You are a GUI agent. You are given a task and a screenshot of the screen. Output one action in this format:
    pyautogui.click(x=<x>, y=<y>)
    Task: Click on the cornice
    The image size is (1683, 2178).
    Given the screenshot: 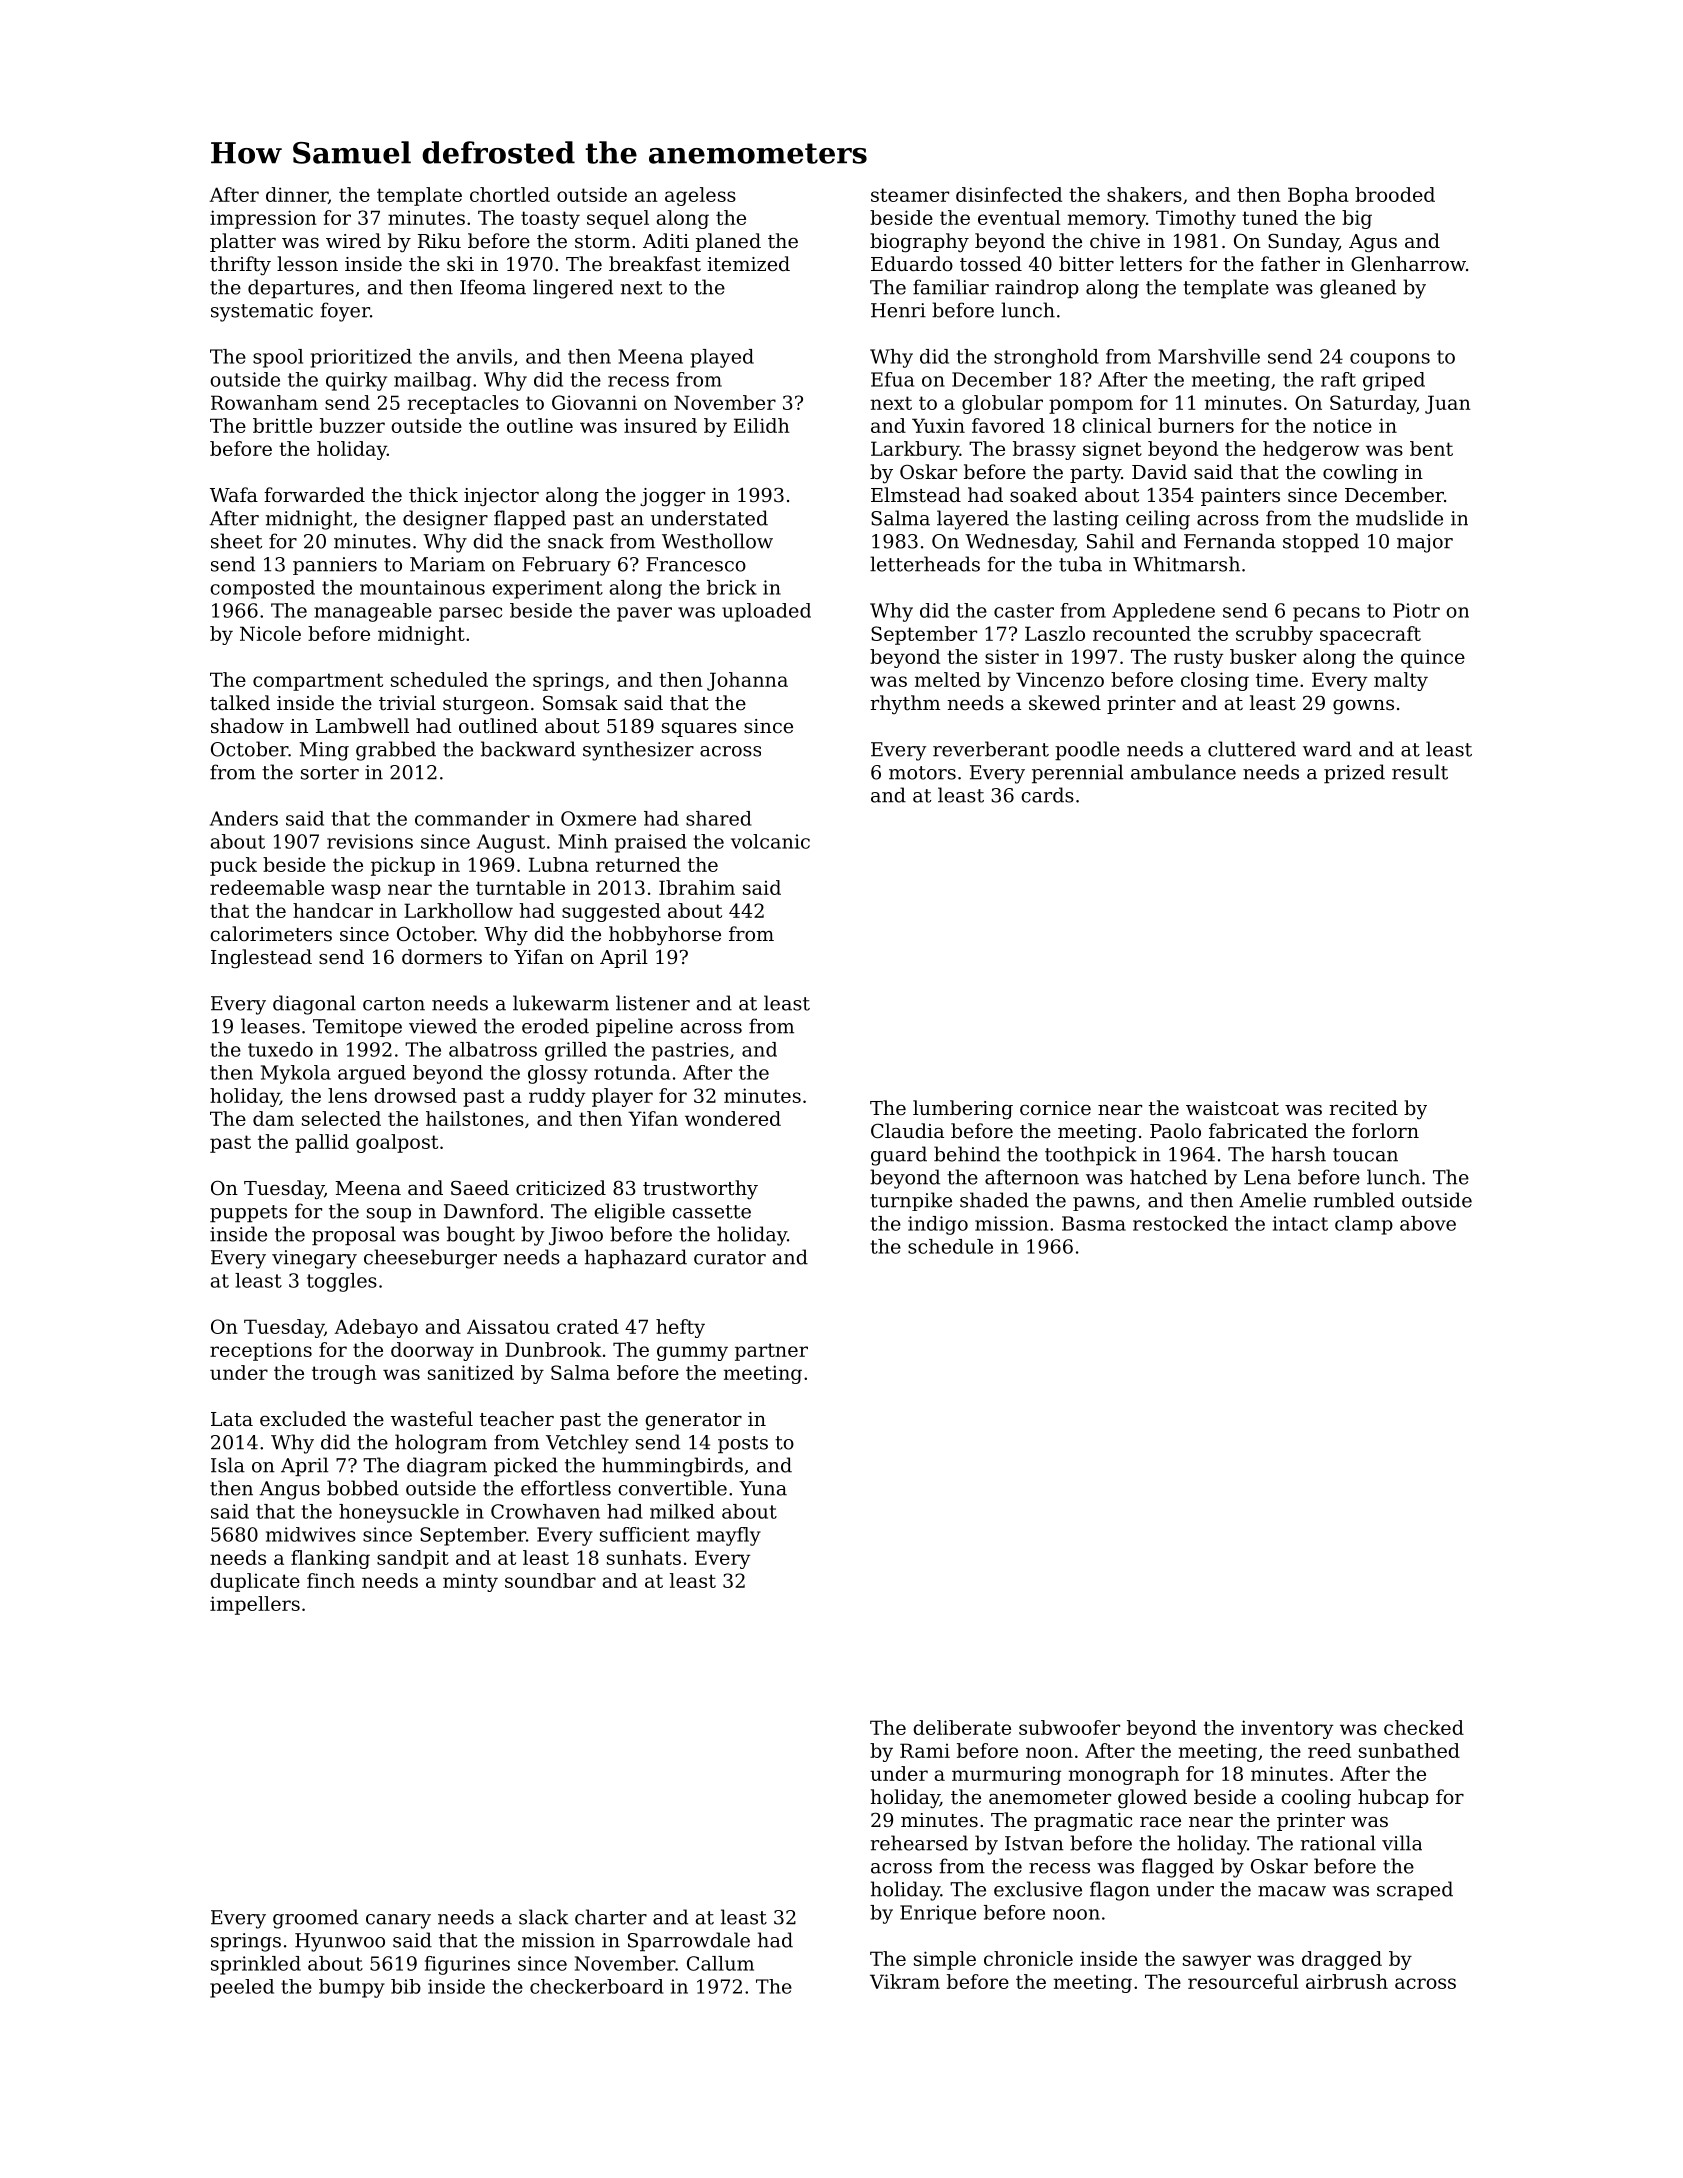 What is the action you would take?
    pyautogui.click(x=1055, y=1108)
